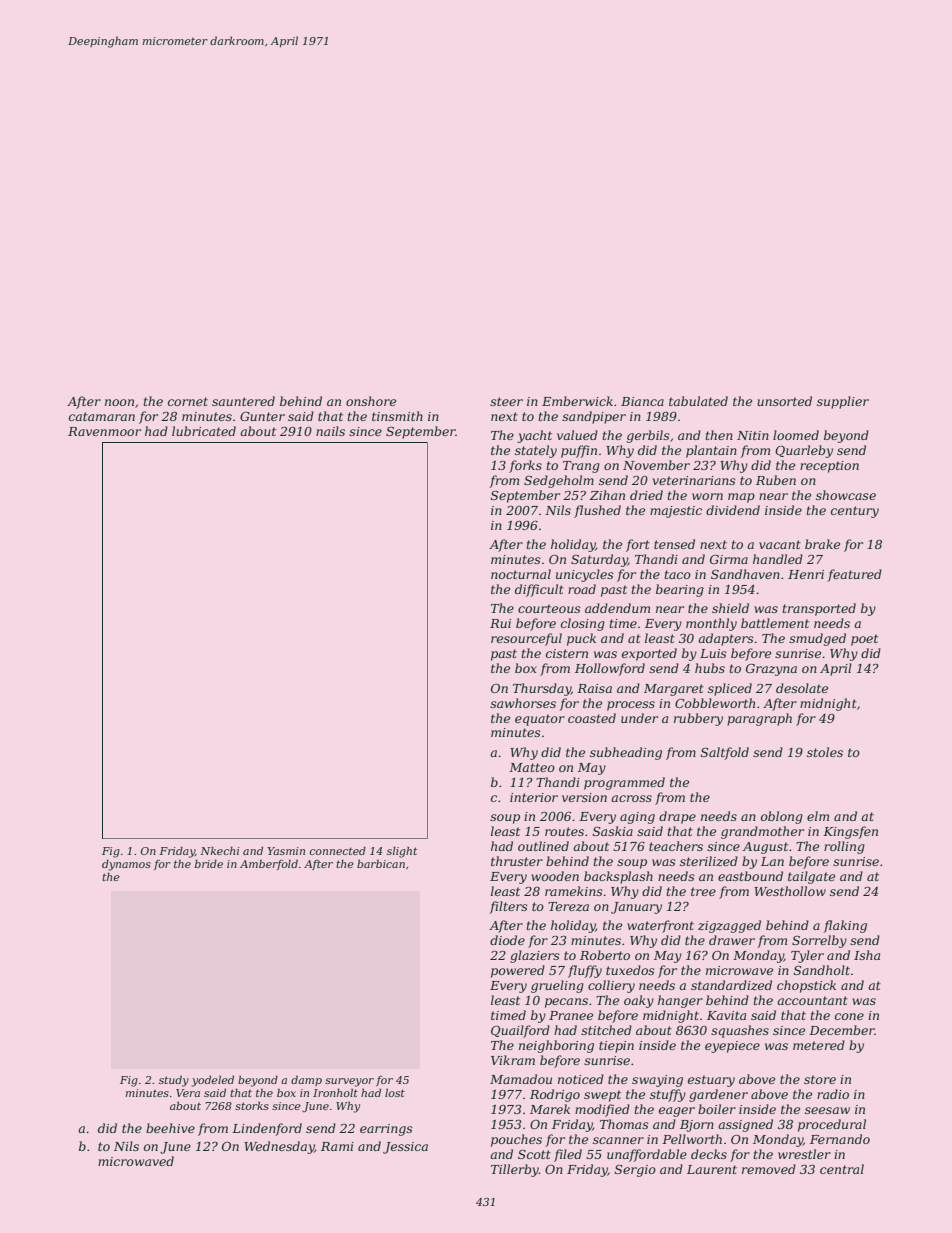 Image resolution: width=952 pixels, height=1233 pixels. Describe the element at coordinates (126, 865) in the screenshot. I see `dynamos` at that location.
